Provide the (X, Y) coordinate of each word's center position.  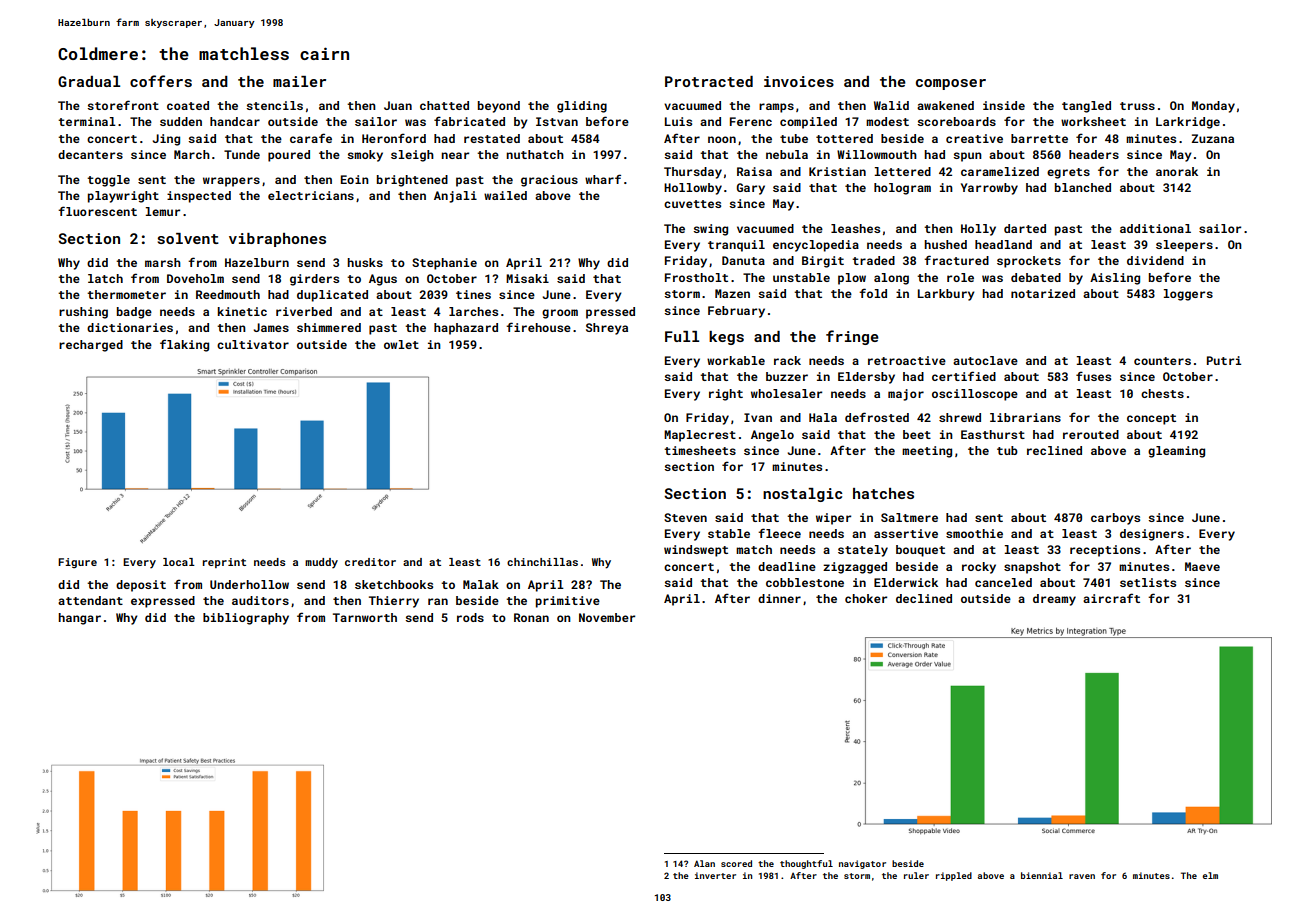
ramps (776, 108)
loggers (1188, 295)
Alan (704, 863)
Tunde (242, 154)
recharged (91, 346)
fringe (852, 337)
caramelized (1000, 171)
